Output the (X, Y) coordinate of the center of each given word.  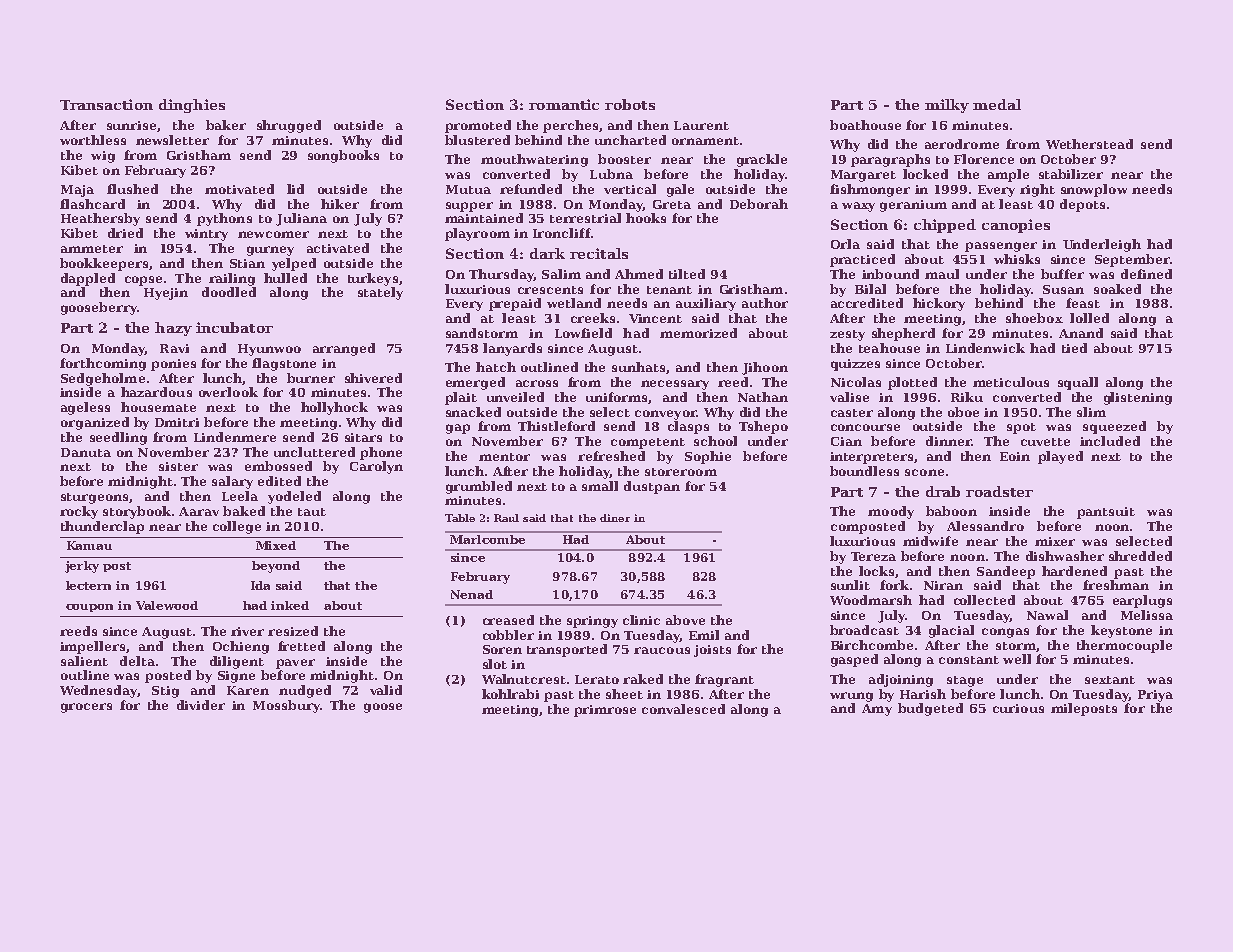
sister (178, 466)
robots (630, 104)
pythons (224, 219)
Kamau (89, 545)
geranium (913, 206)
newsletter (172, 140)
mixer (1055, 541)
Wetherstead (1089, 144)
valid (386, 690)
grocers (86, 708)
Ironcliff (562, 233)
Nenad (472, 594)
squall (1078, 383)
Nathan (763, 397)
